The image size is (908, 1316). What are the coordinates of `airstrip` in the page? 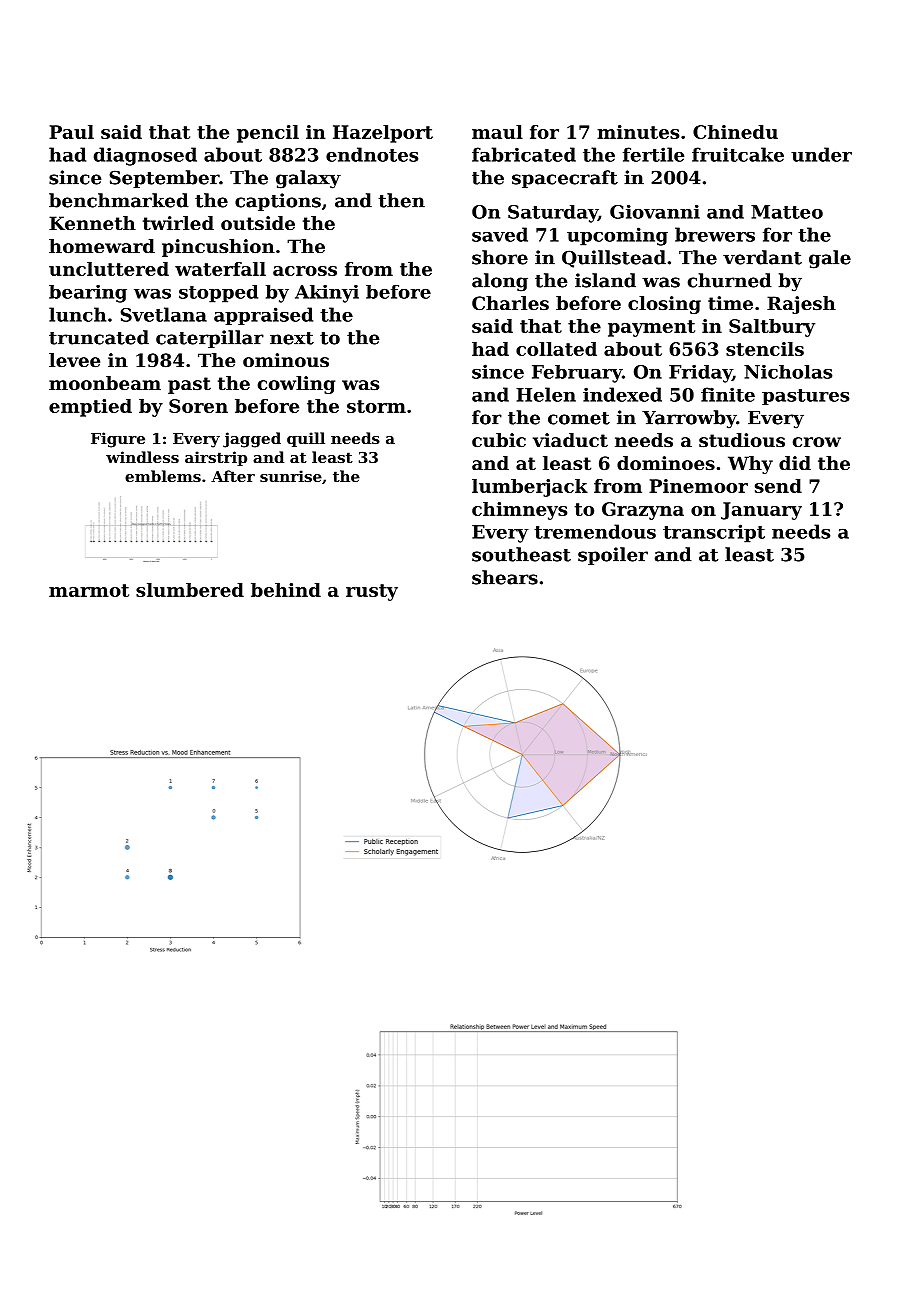 It's located at (216, 458).
